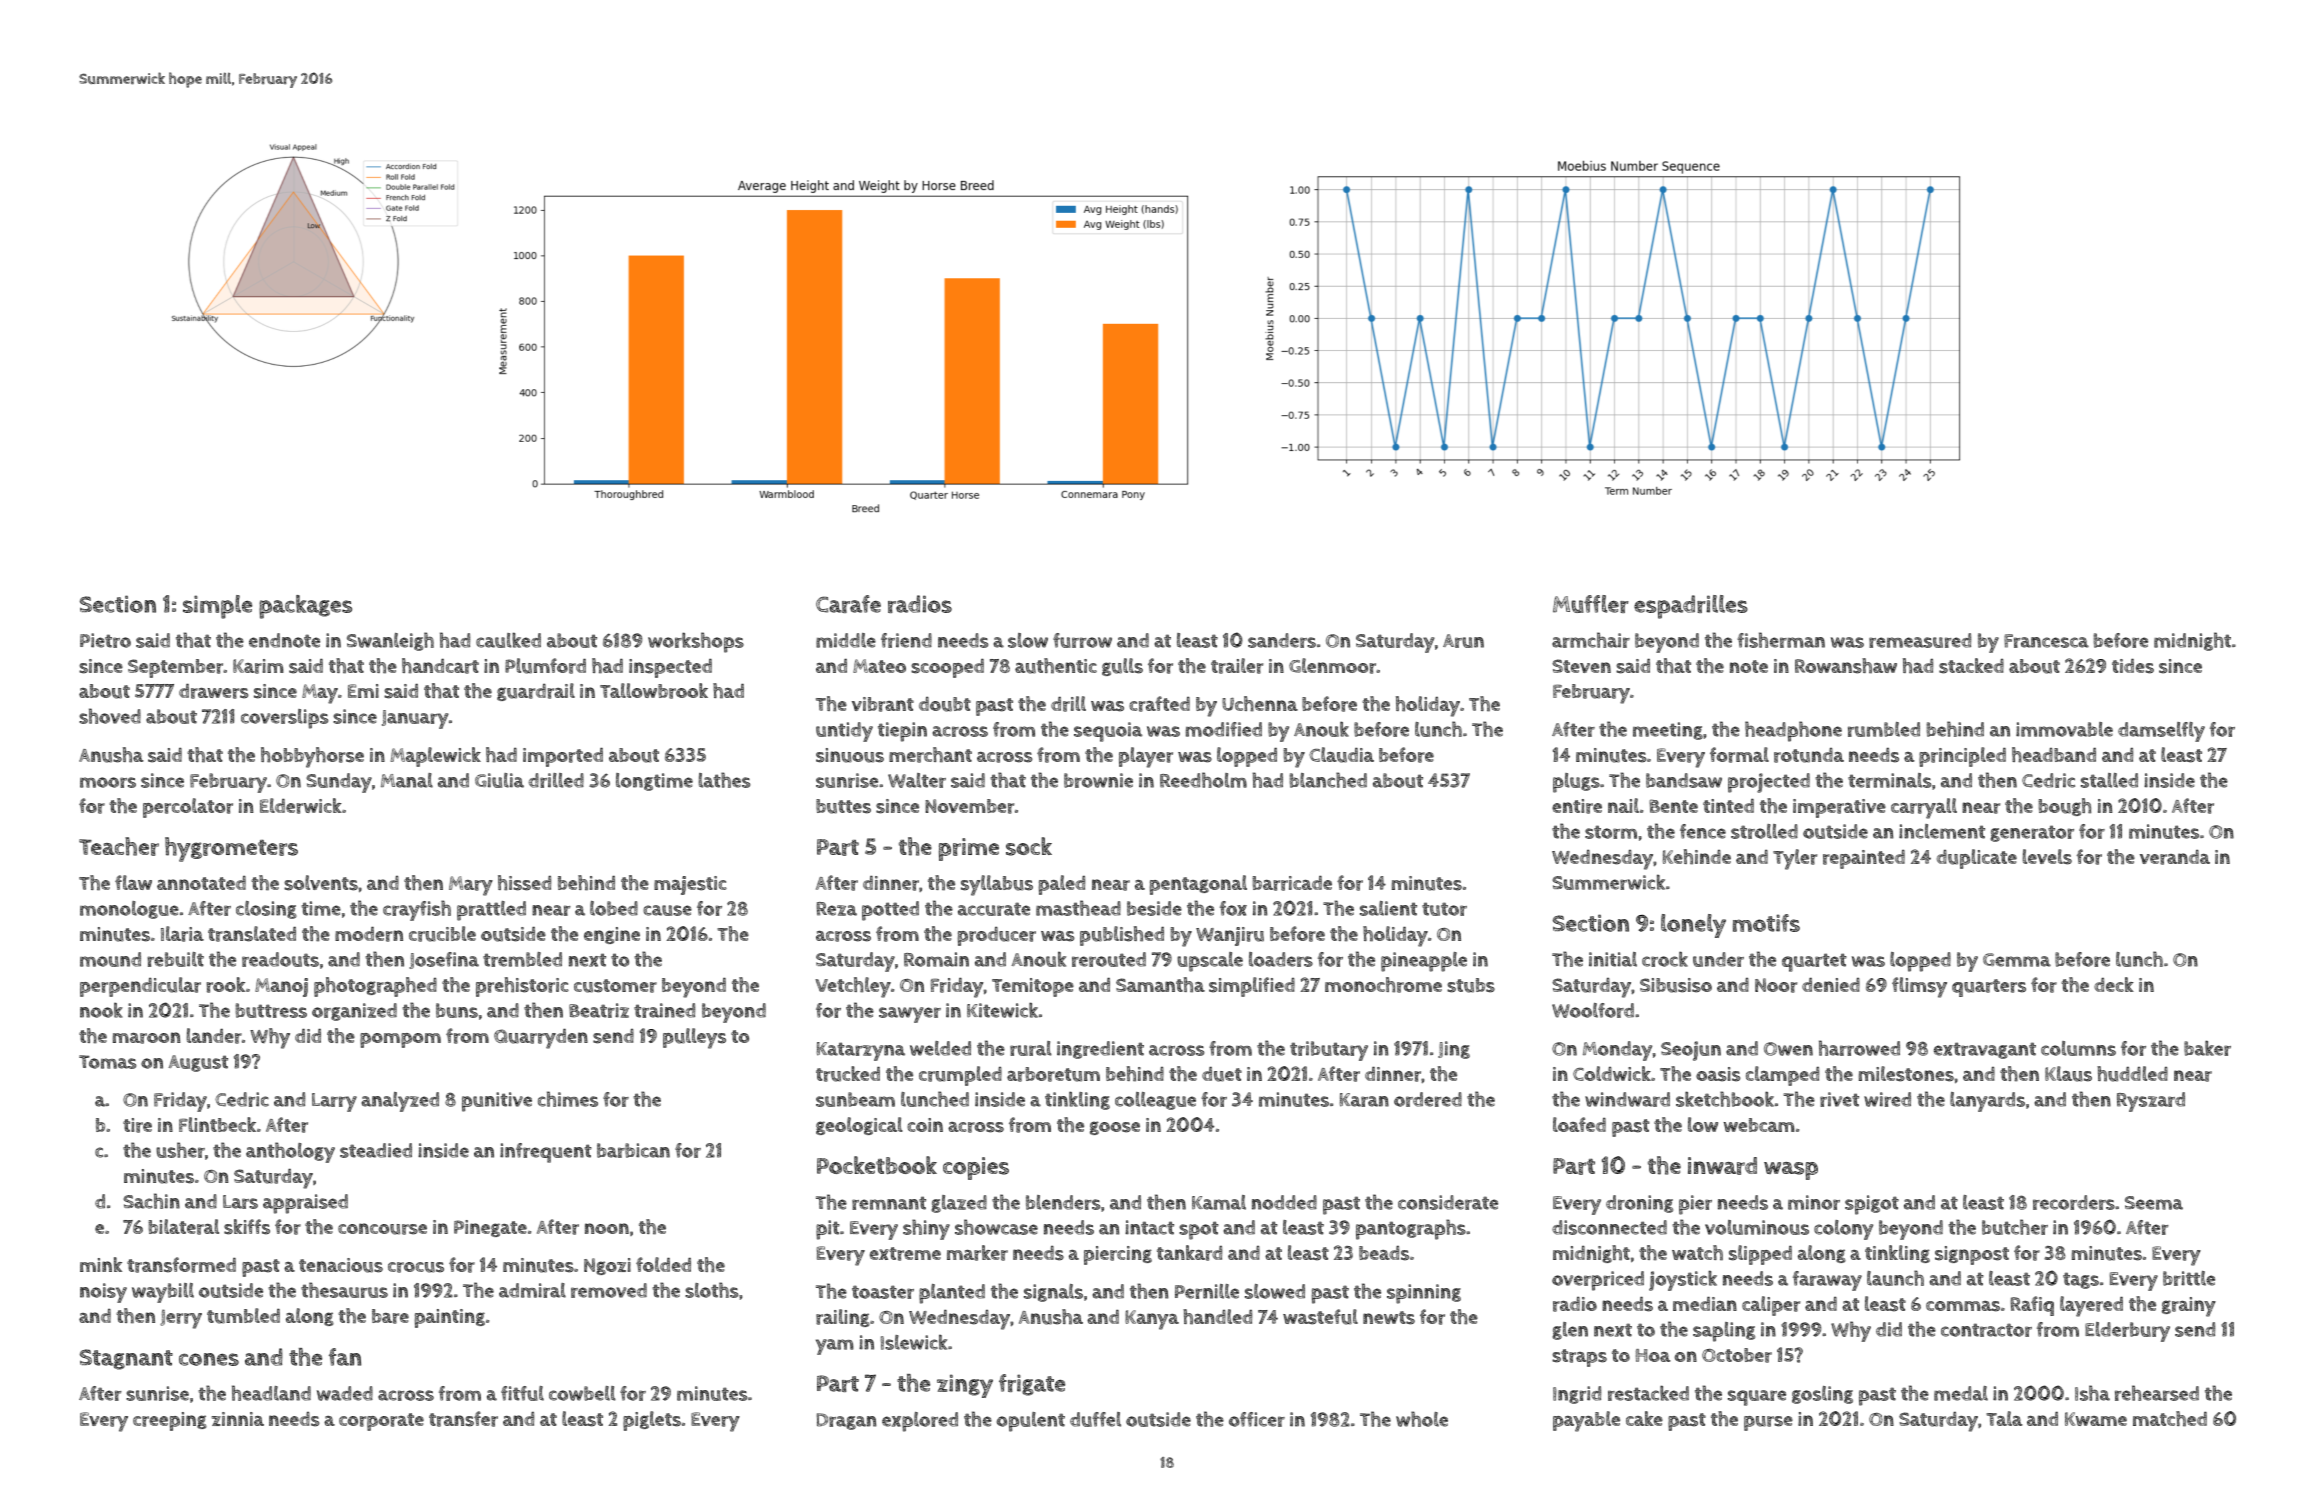  I want to click on customer, so click(615, 986).
